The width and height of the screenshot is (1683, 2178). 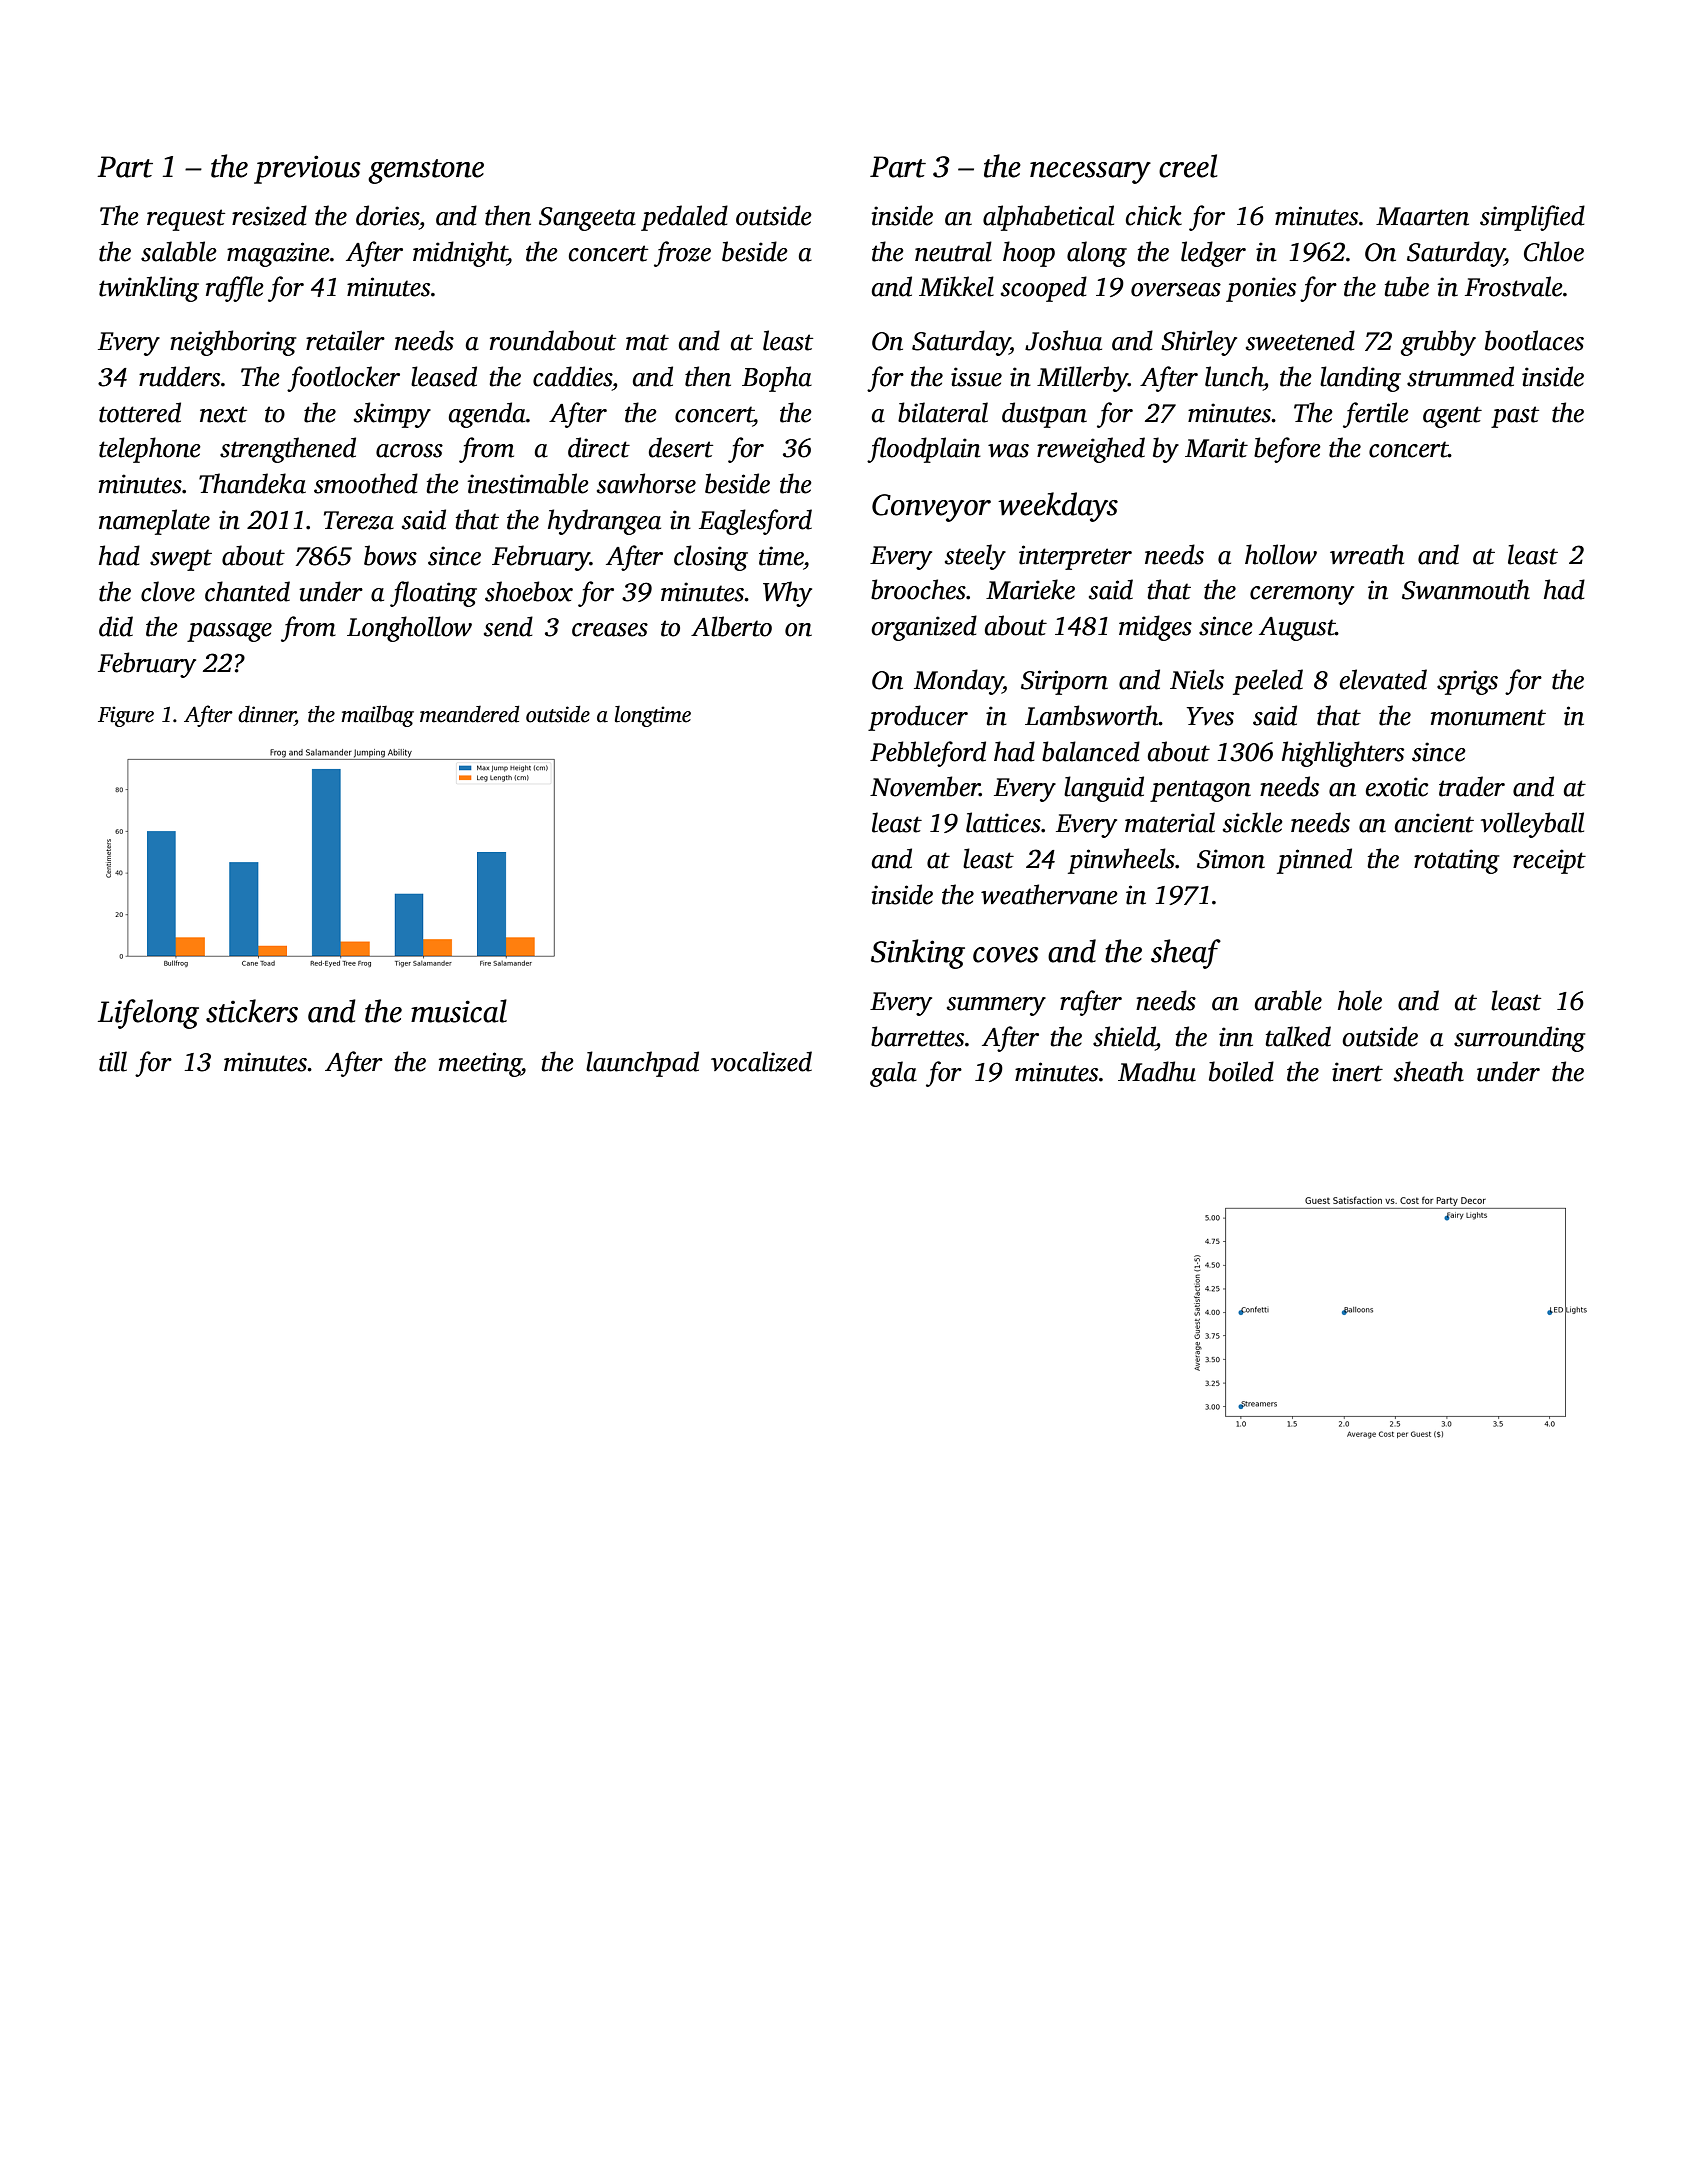 I want to click on dinner, so click(x=266, y=714).
